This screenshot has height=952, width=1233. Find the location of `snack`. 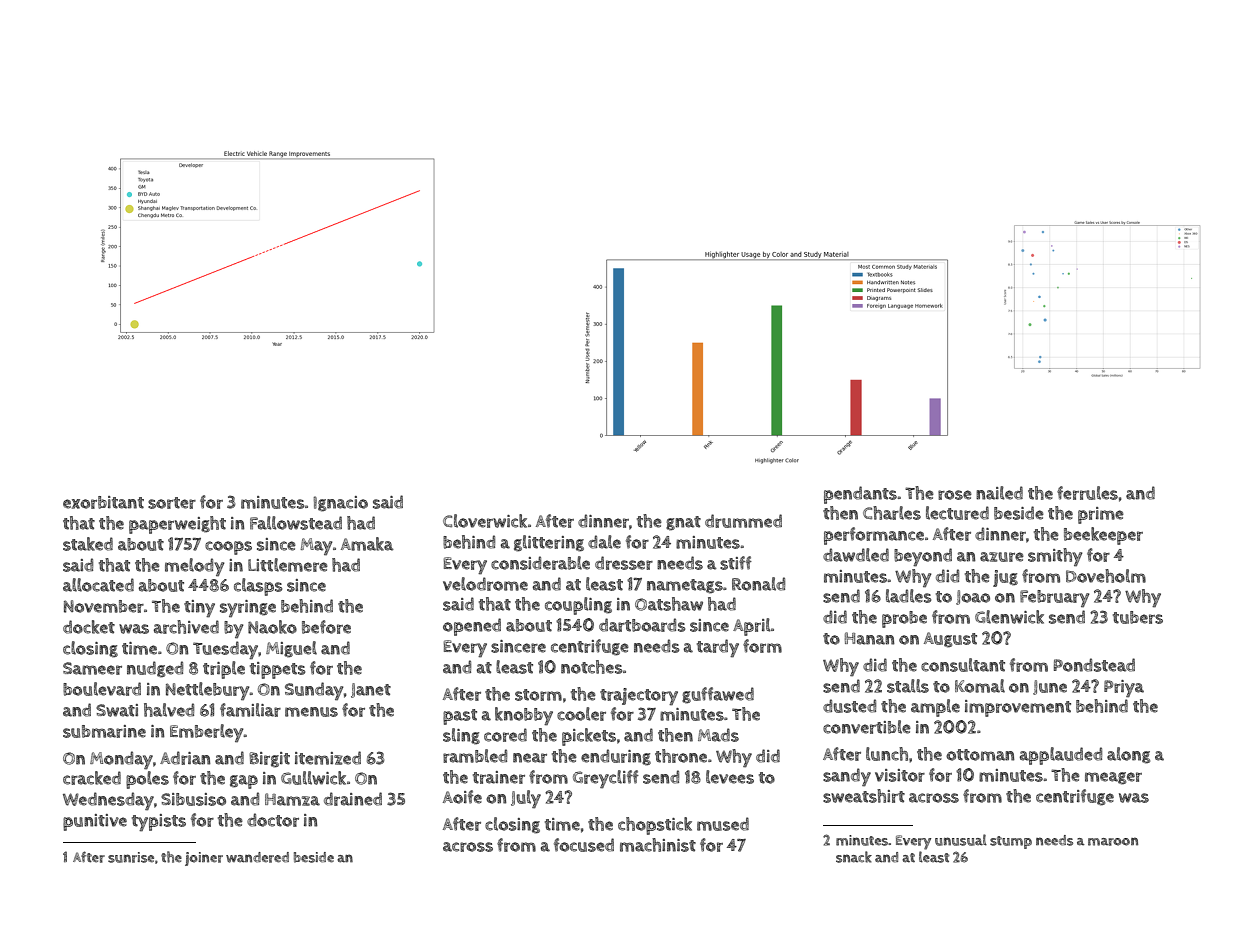

snack is located at coordinates (854, 857).
